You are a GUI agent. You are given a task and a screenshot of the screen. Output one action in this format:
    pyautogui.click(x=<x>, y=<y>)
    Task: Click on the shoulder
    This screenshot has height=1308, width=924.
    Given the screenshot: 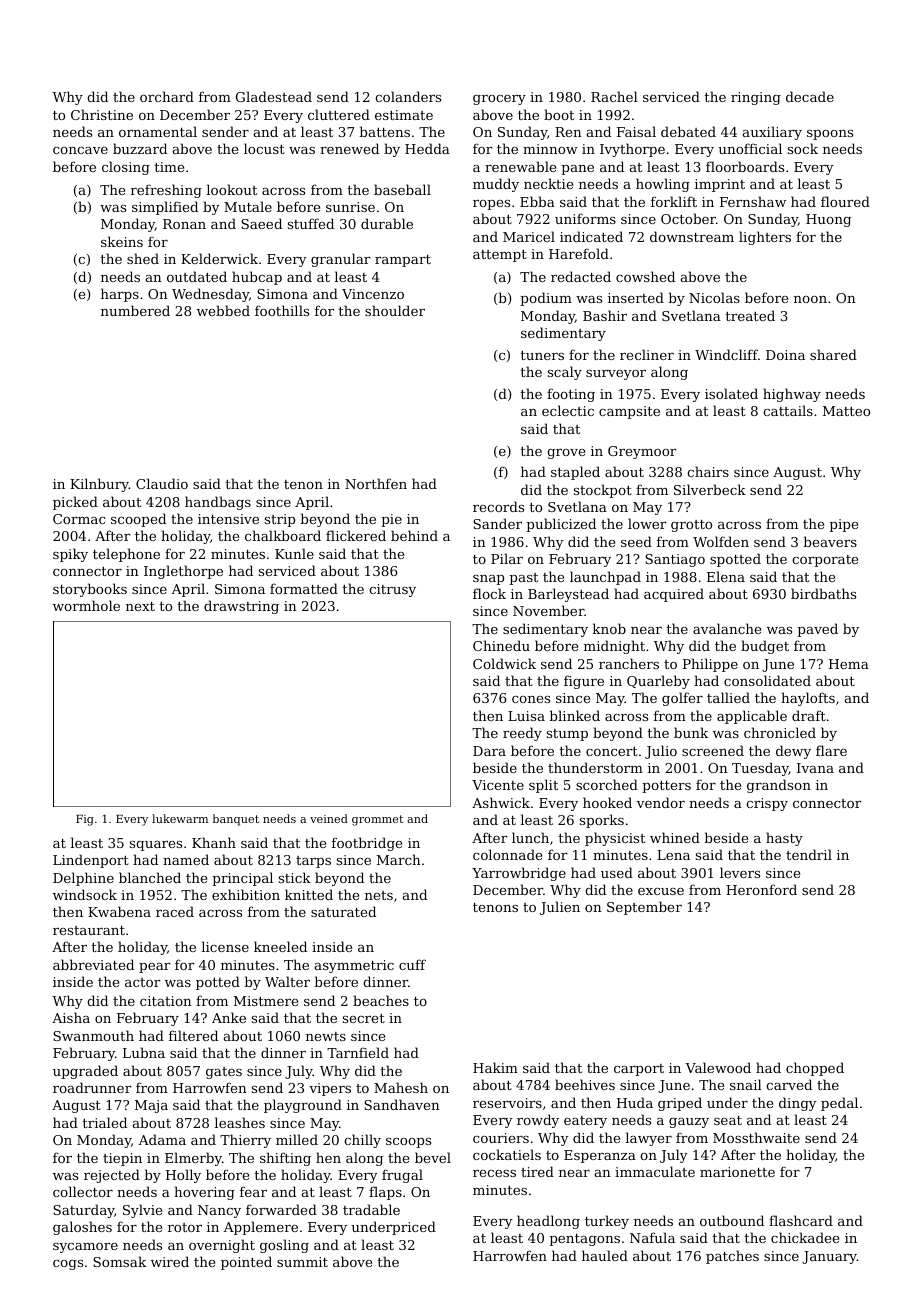 What is the action you would take?
    pyautogui.click(x=395, y=310)
